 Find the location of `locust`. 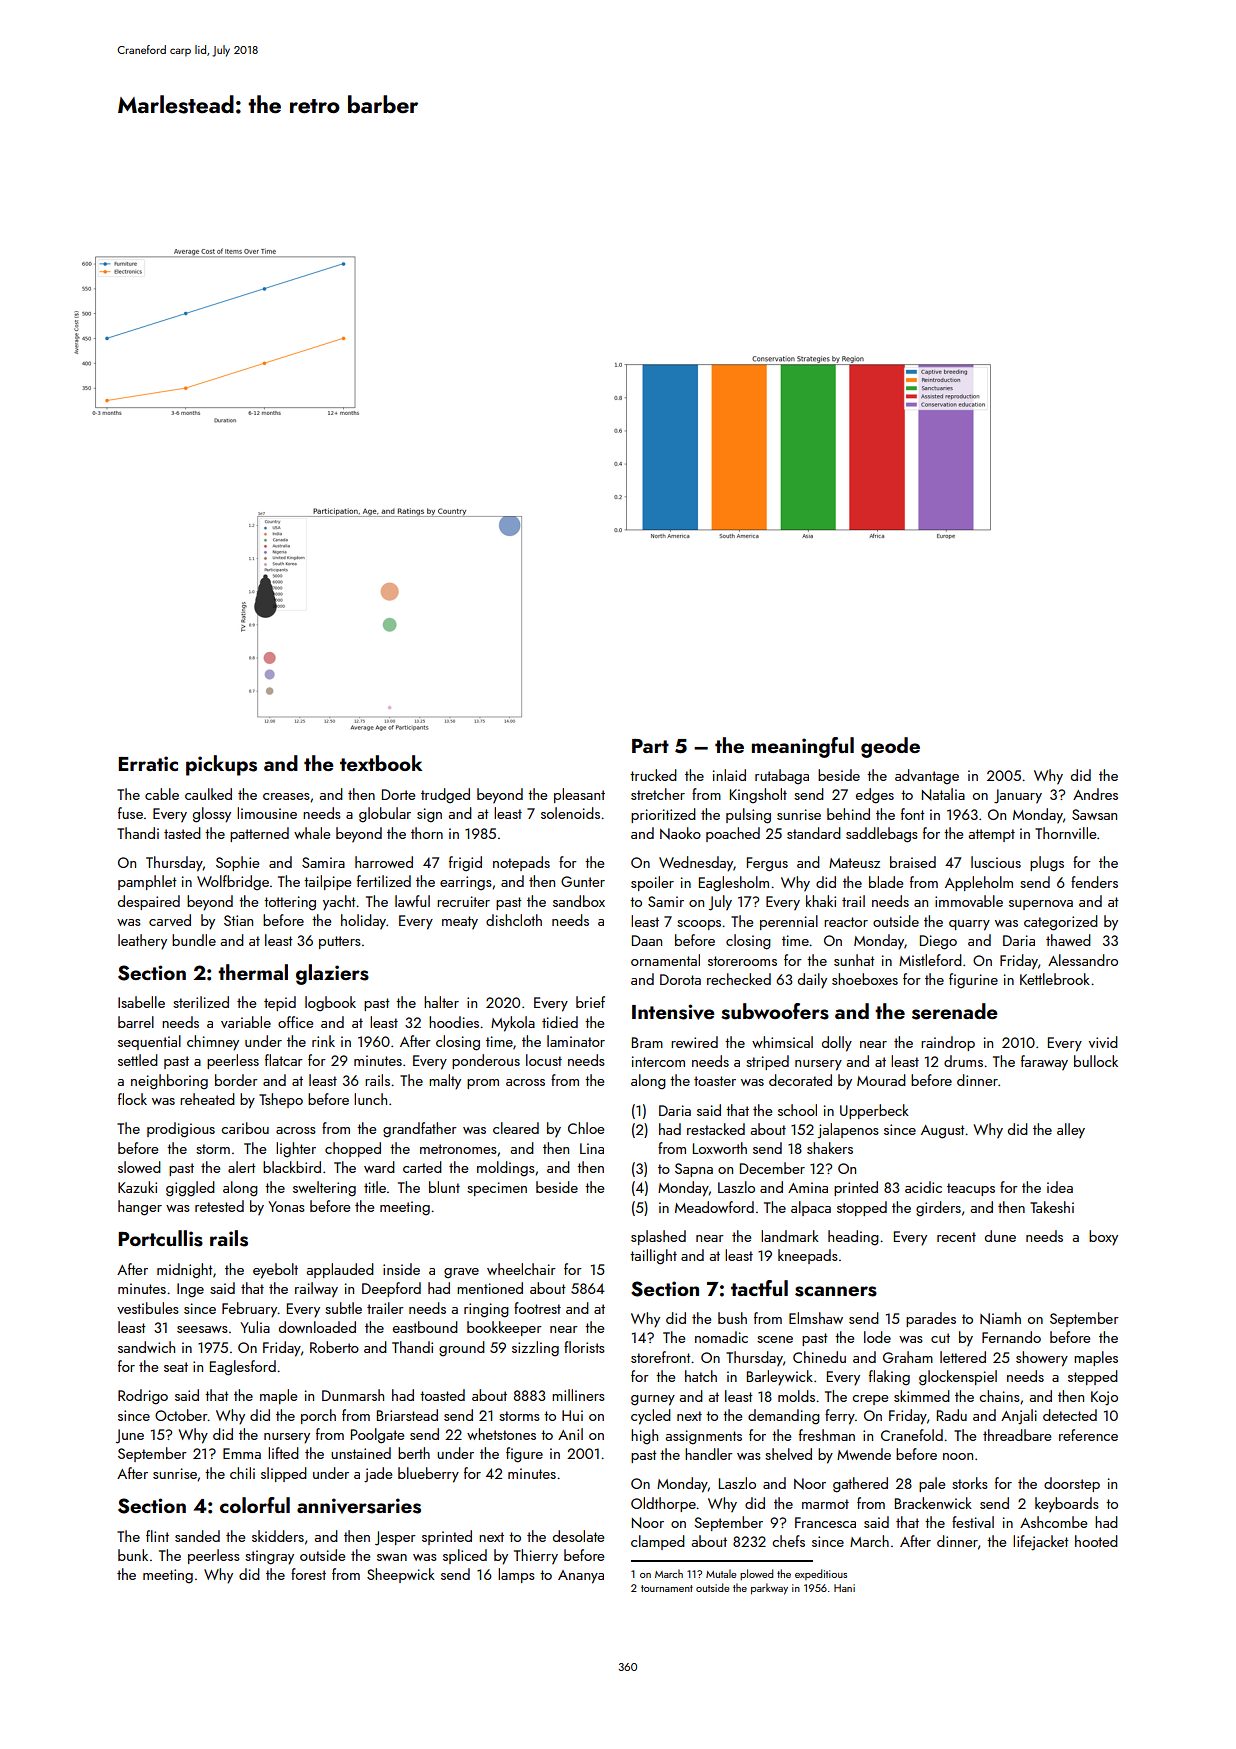

locust is located at coordinates (544, 1060).
